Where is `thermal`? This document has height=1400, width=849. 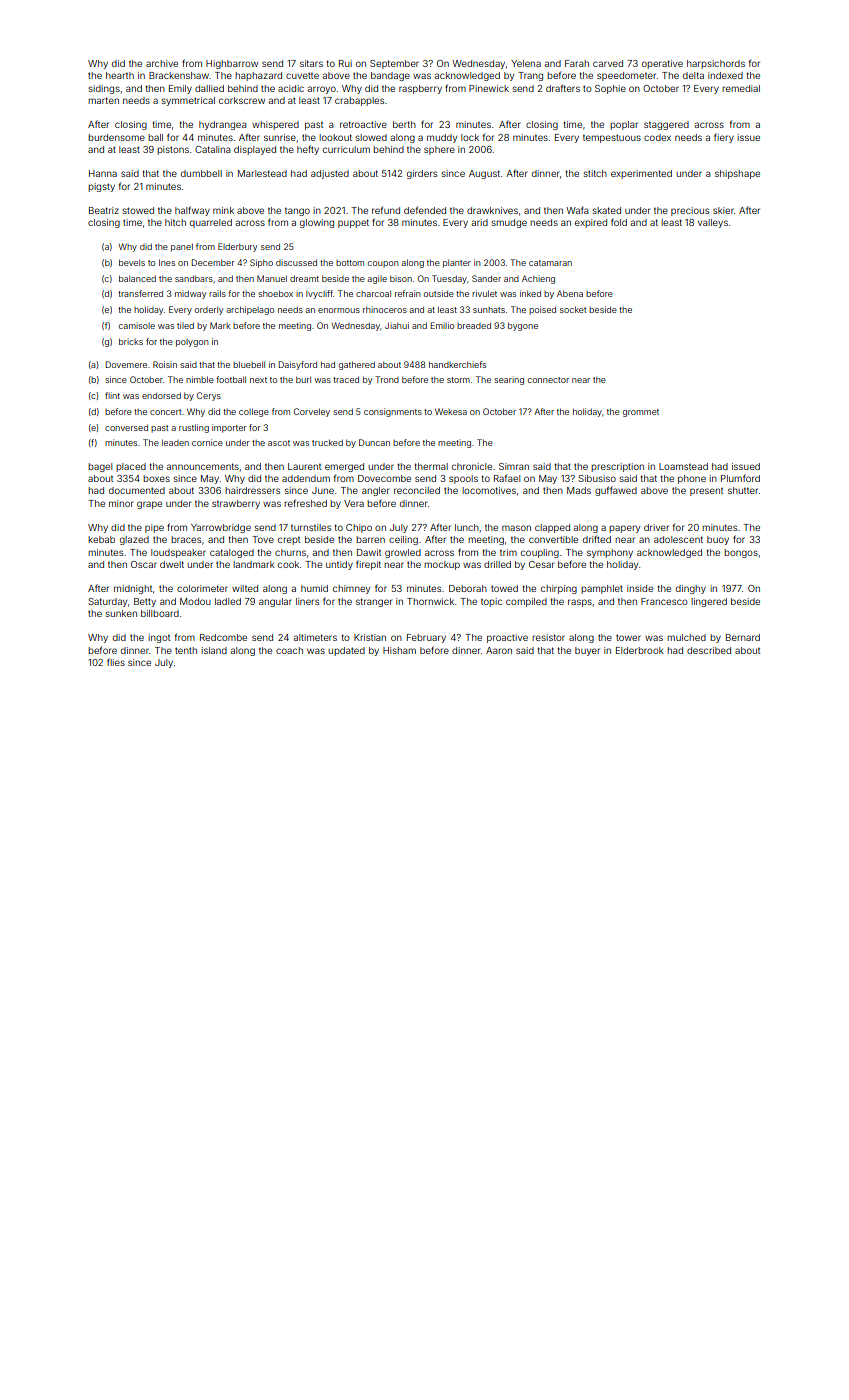
thermal is located at coordinates (431, 466).
